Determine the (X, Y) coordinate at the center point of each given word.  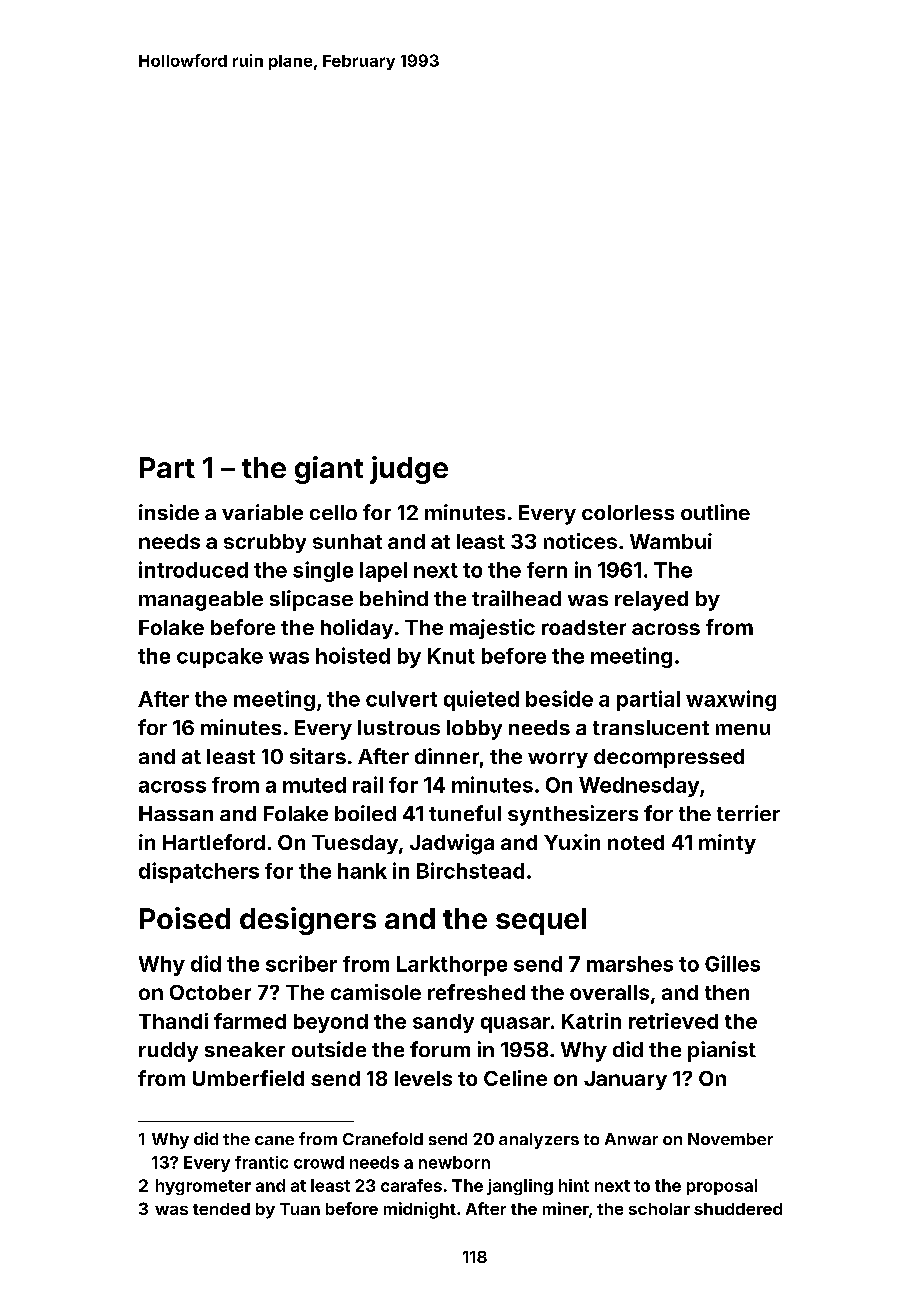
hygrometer (203, 1187)
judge (409, 470)
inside (169, 512)
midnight (420, 1210)
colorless (628, 512)
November (730, 1139)
